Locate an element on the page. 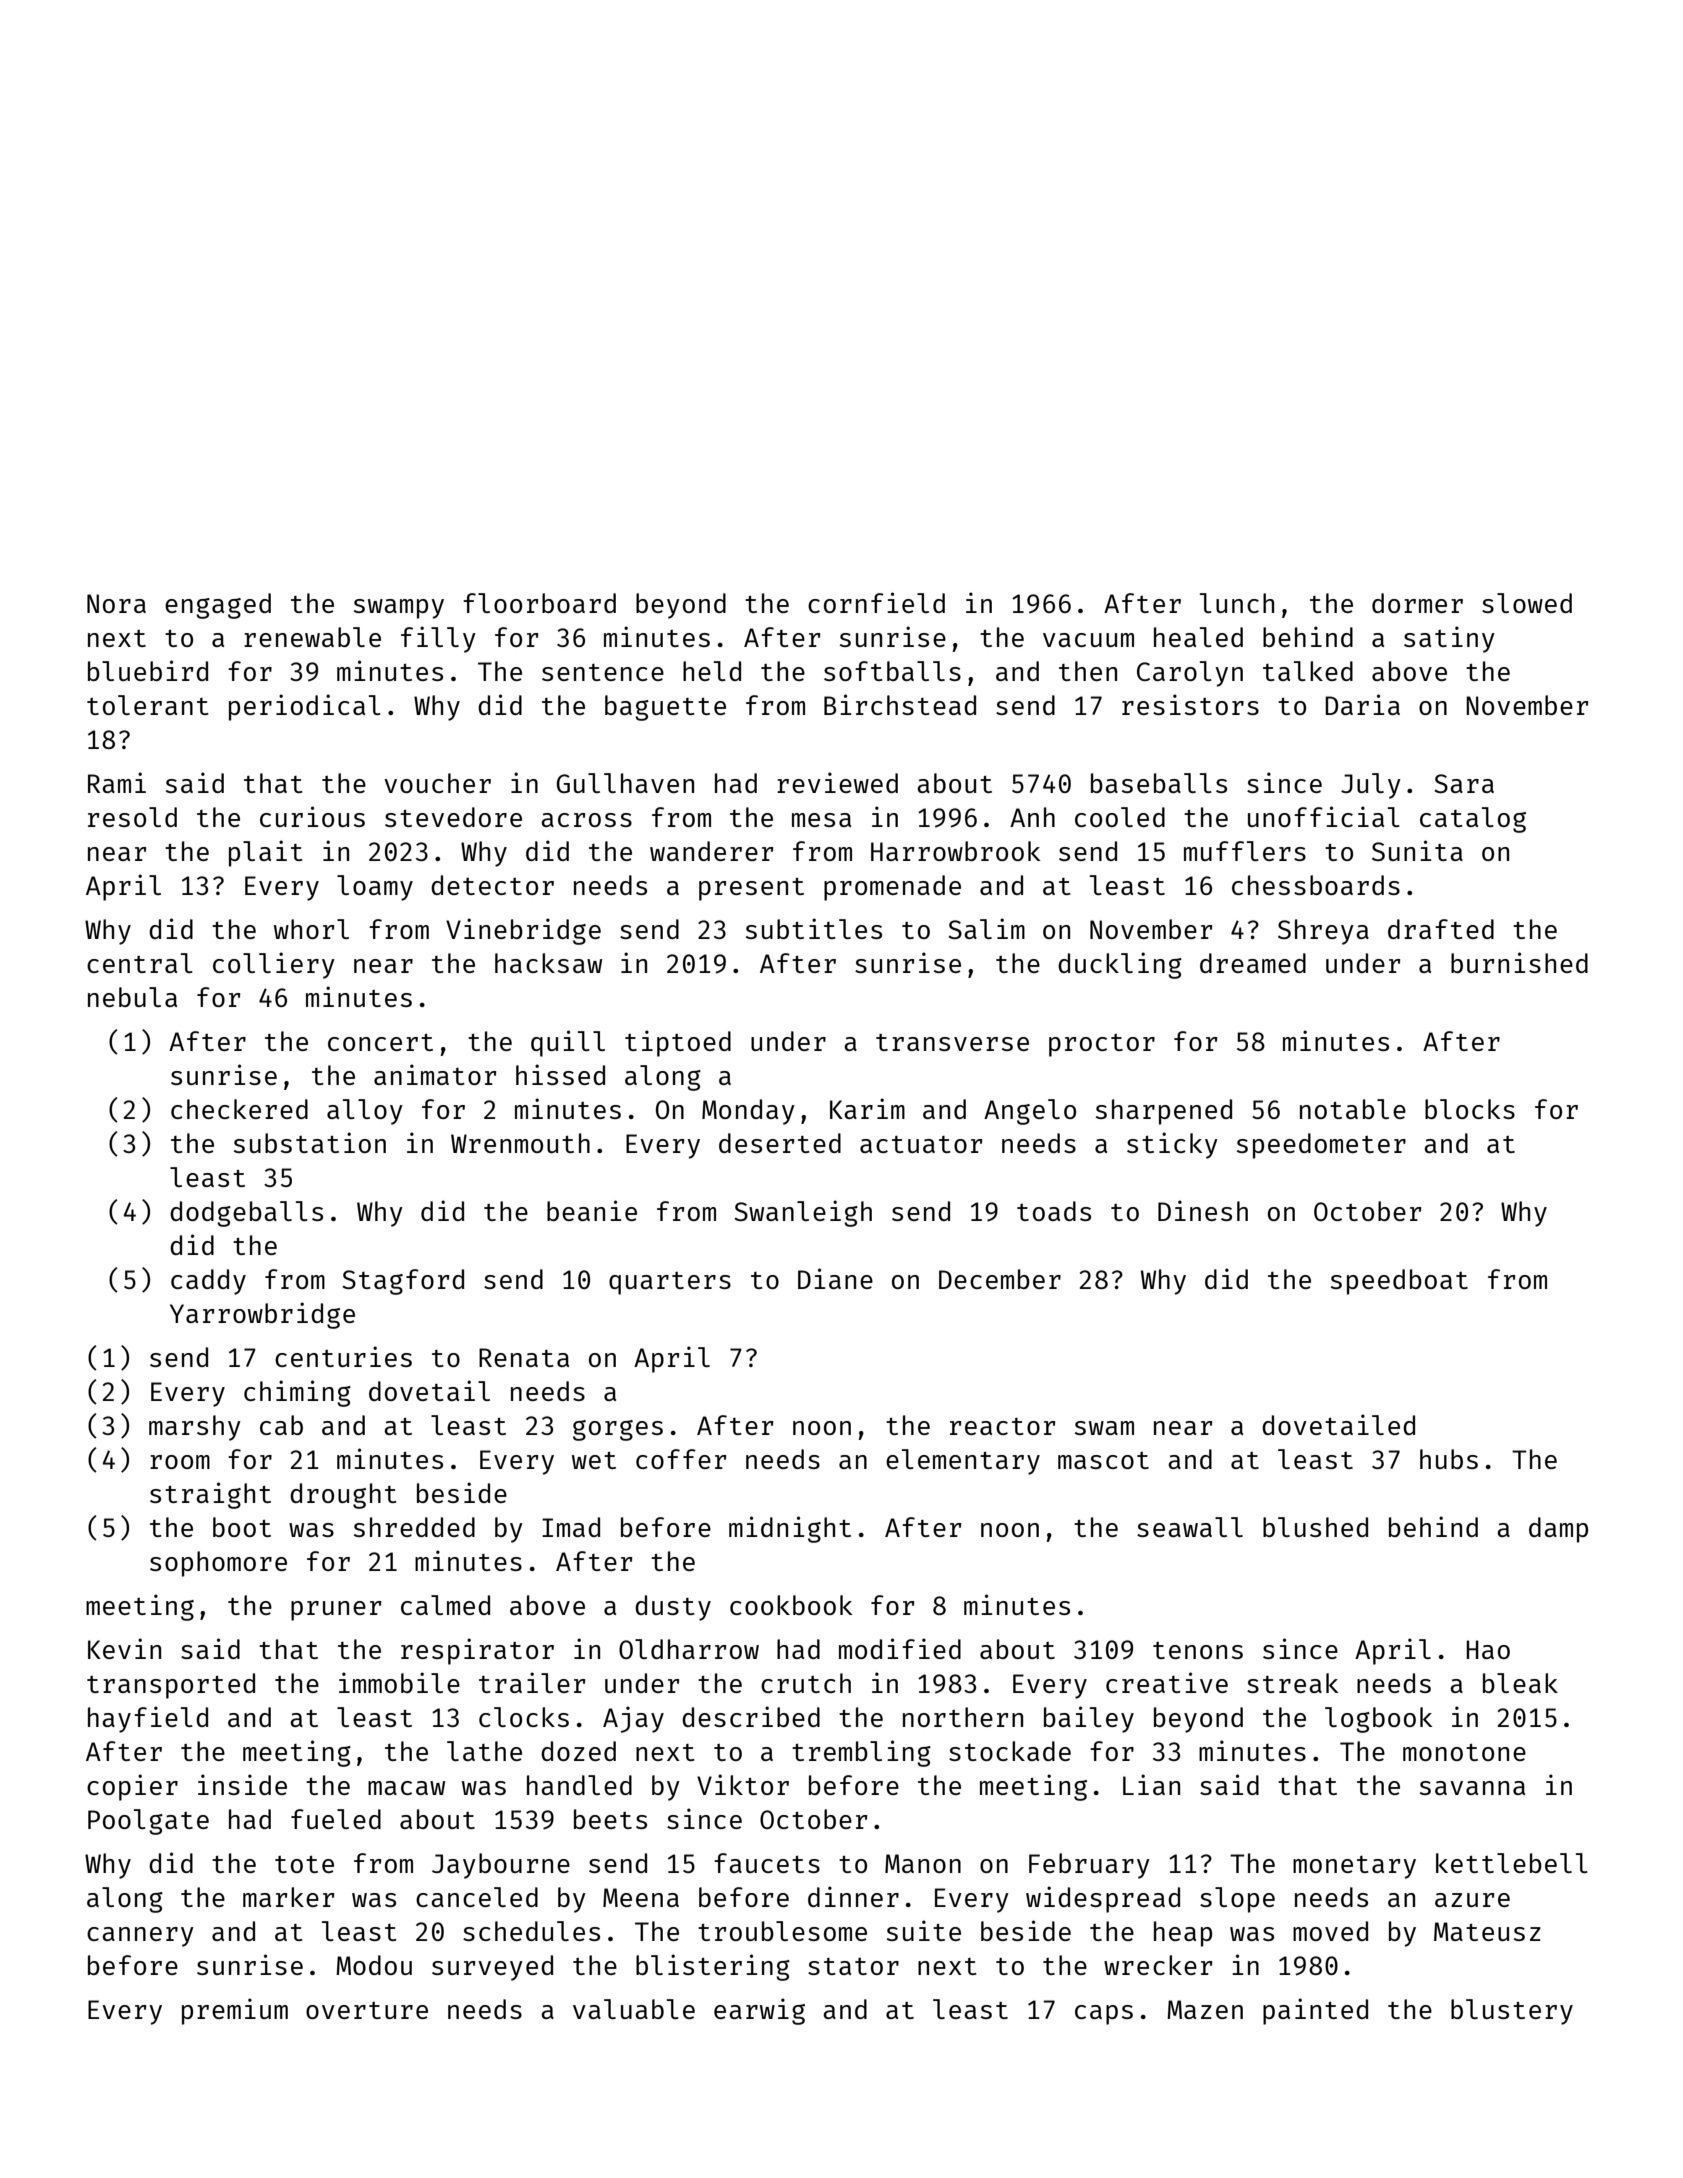  lunch is located at coordinates (1237, 603).
